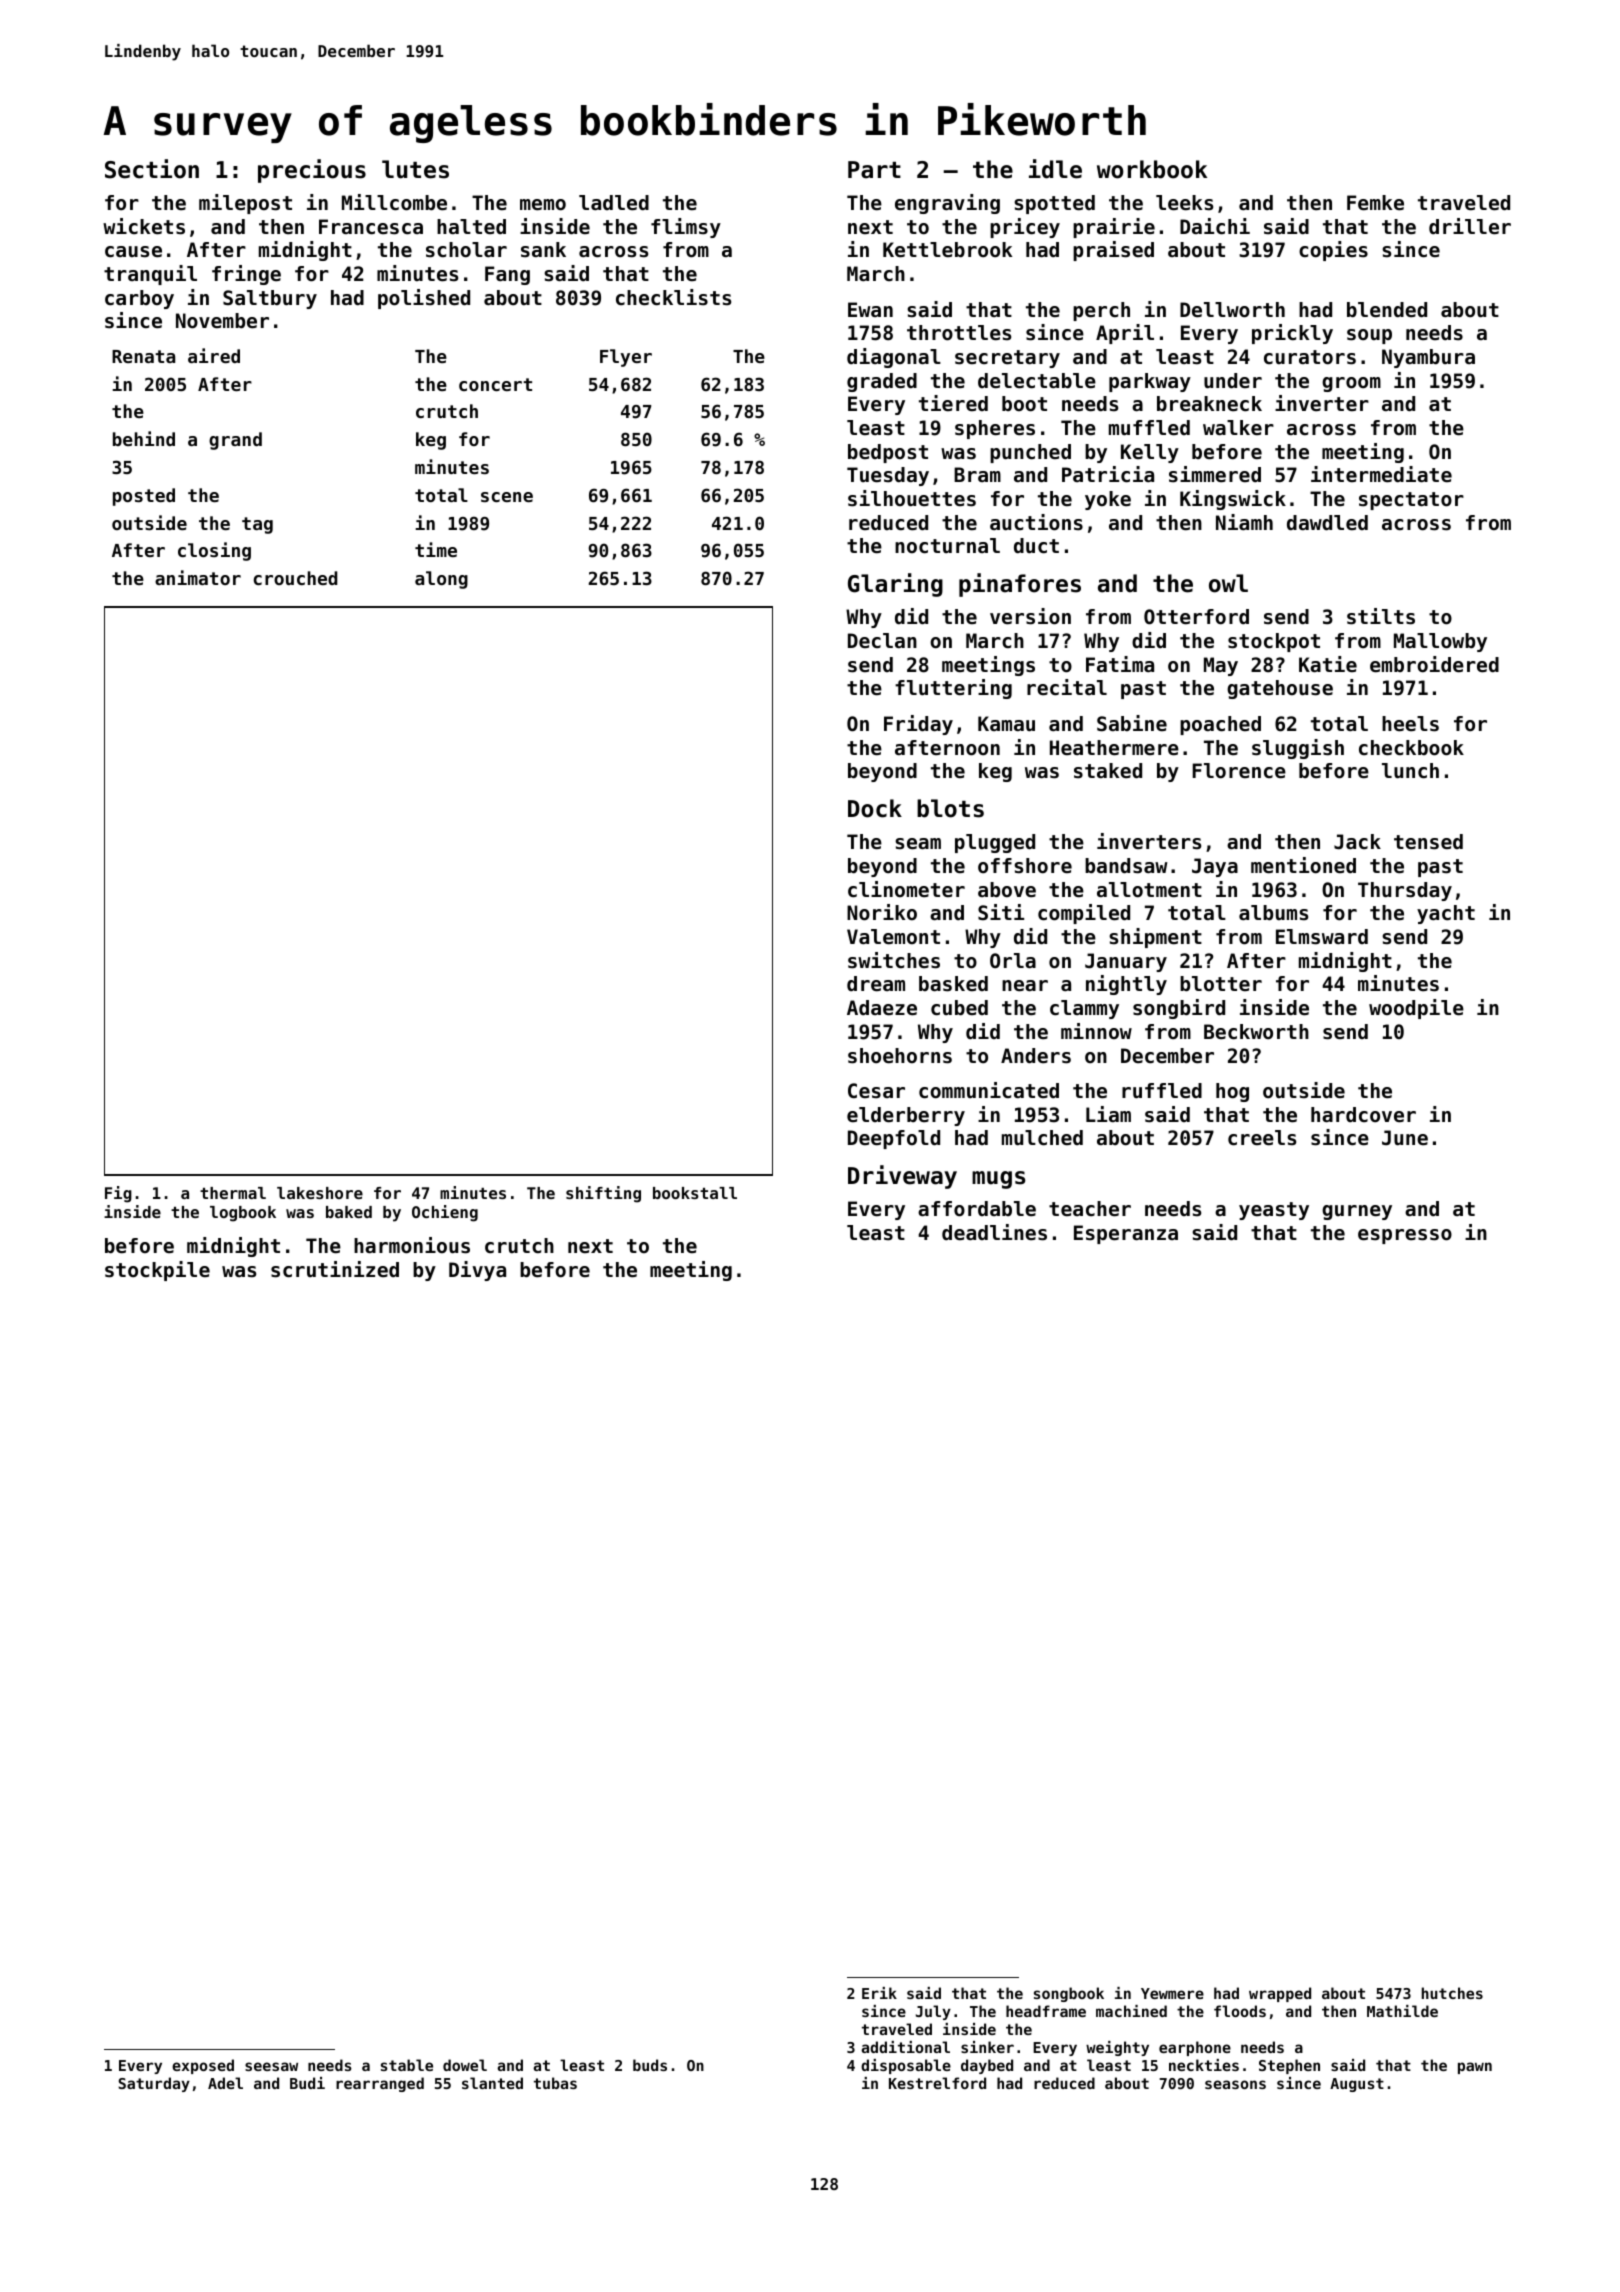 Image resolution: width=1620 pixels, height=2292 pixels. I want to click on Dock, so click(875, 808).
